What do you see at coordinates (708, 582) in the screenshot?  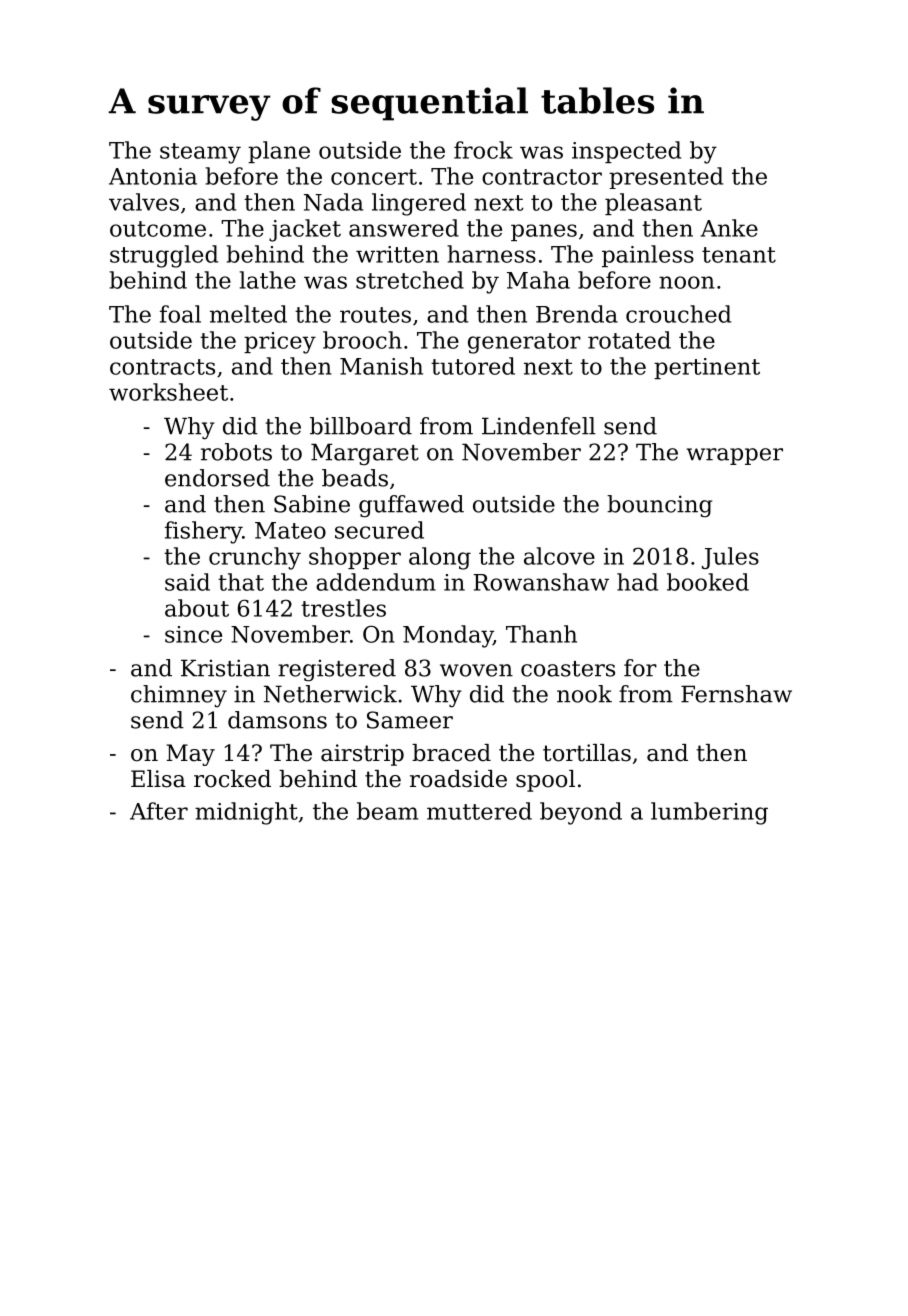 I see `booked` at bounding box center [708, 582].
